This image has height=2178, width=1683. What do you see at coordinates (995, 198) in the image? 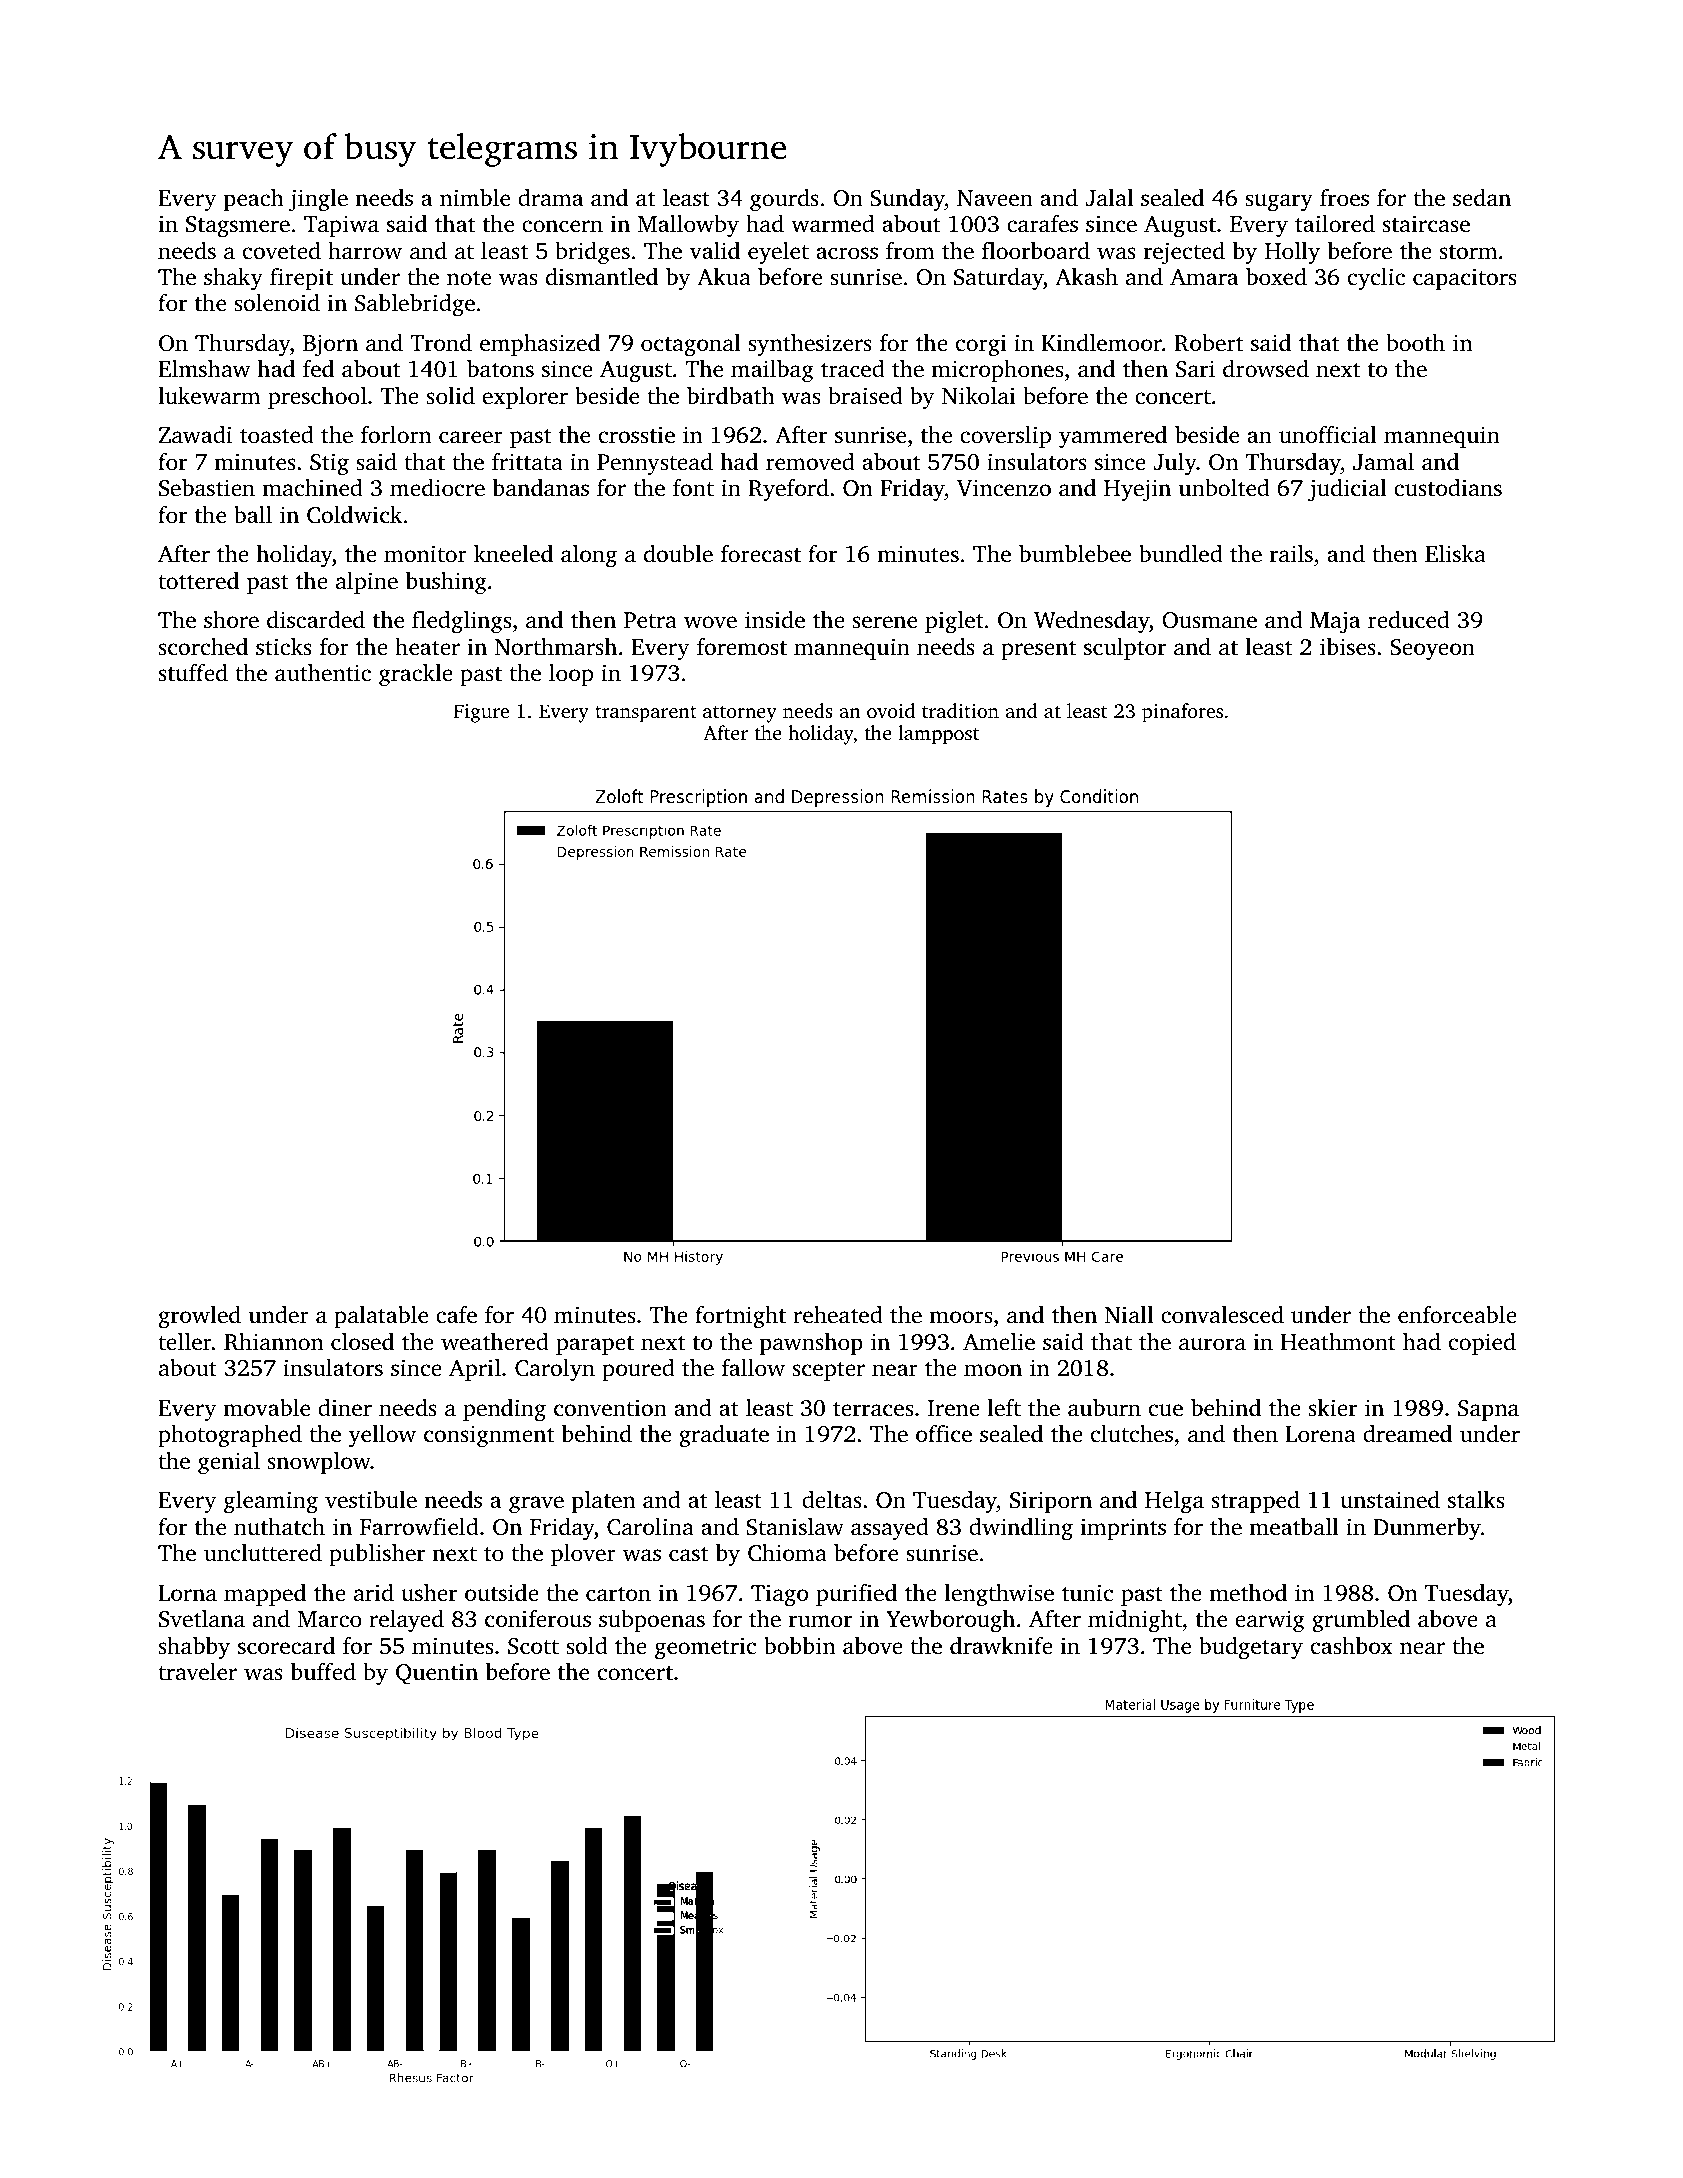
I see `Naveen` at bounding box center [995, 198].
